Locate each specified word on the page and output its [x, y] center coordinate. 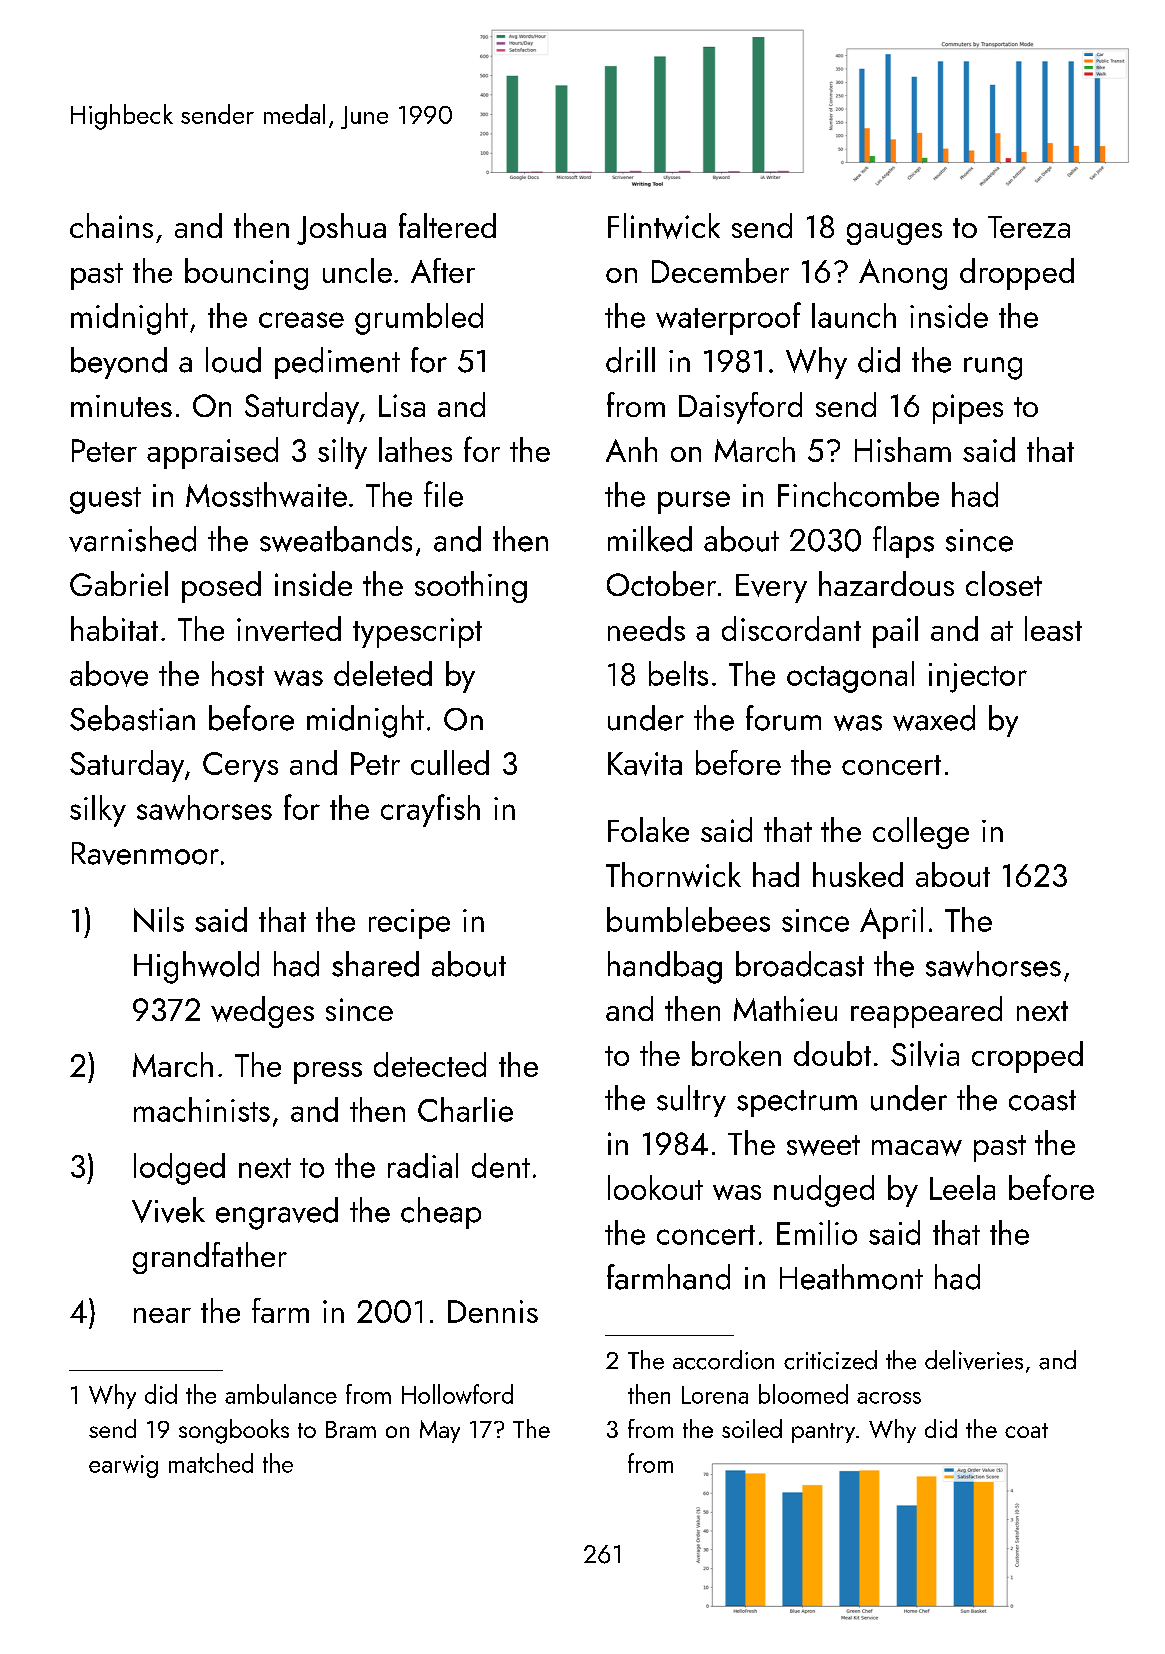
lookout [655, 1187]
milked [650, 539]
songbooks [234, 1431]
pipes [968, 409]
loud [233, 360]
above [109, 674]
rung [993, 368]
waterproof [728, 318]
